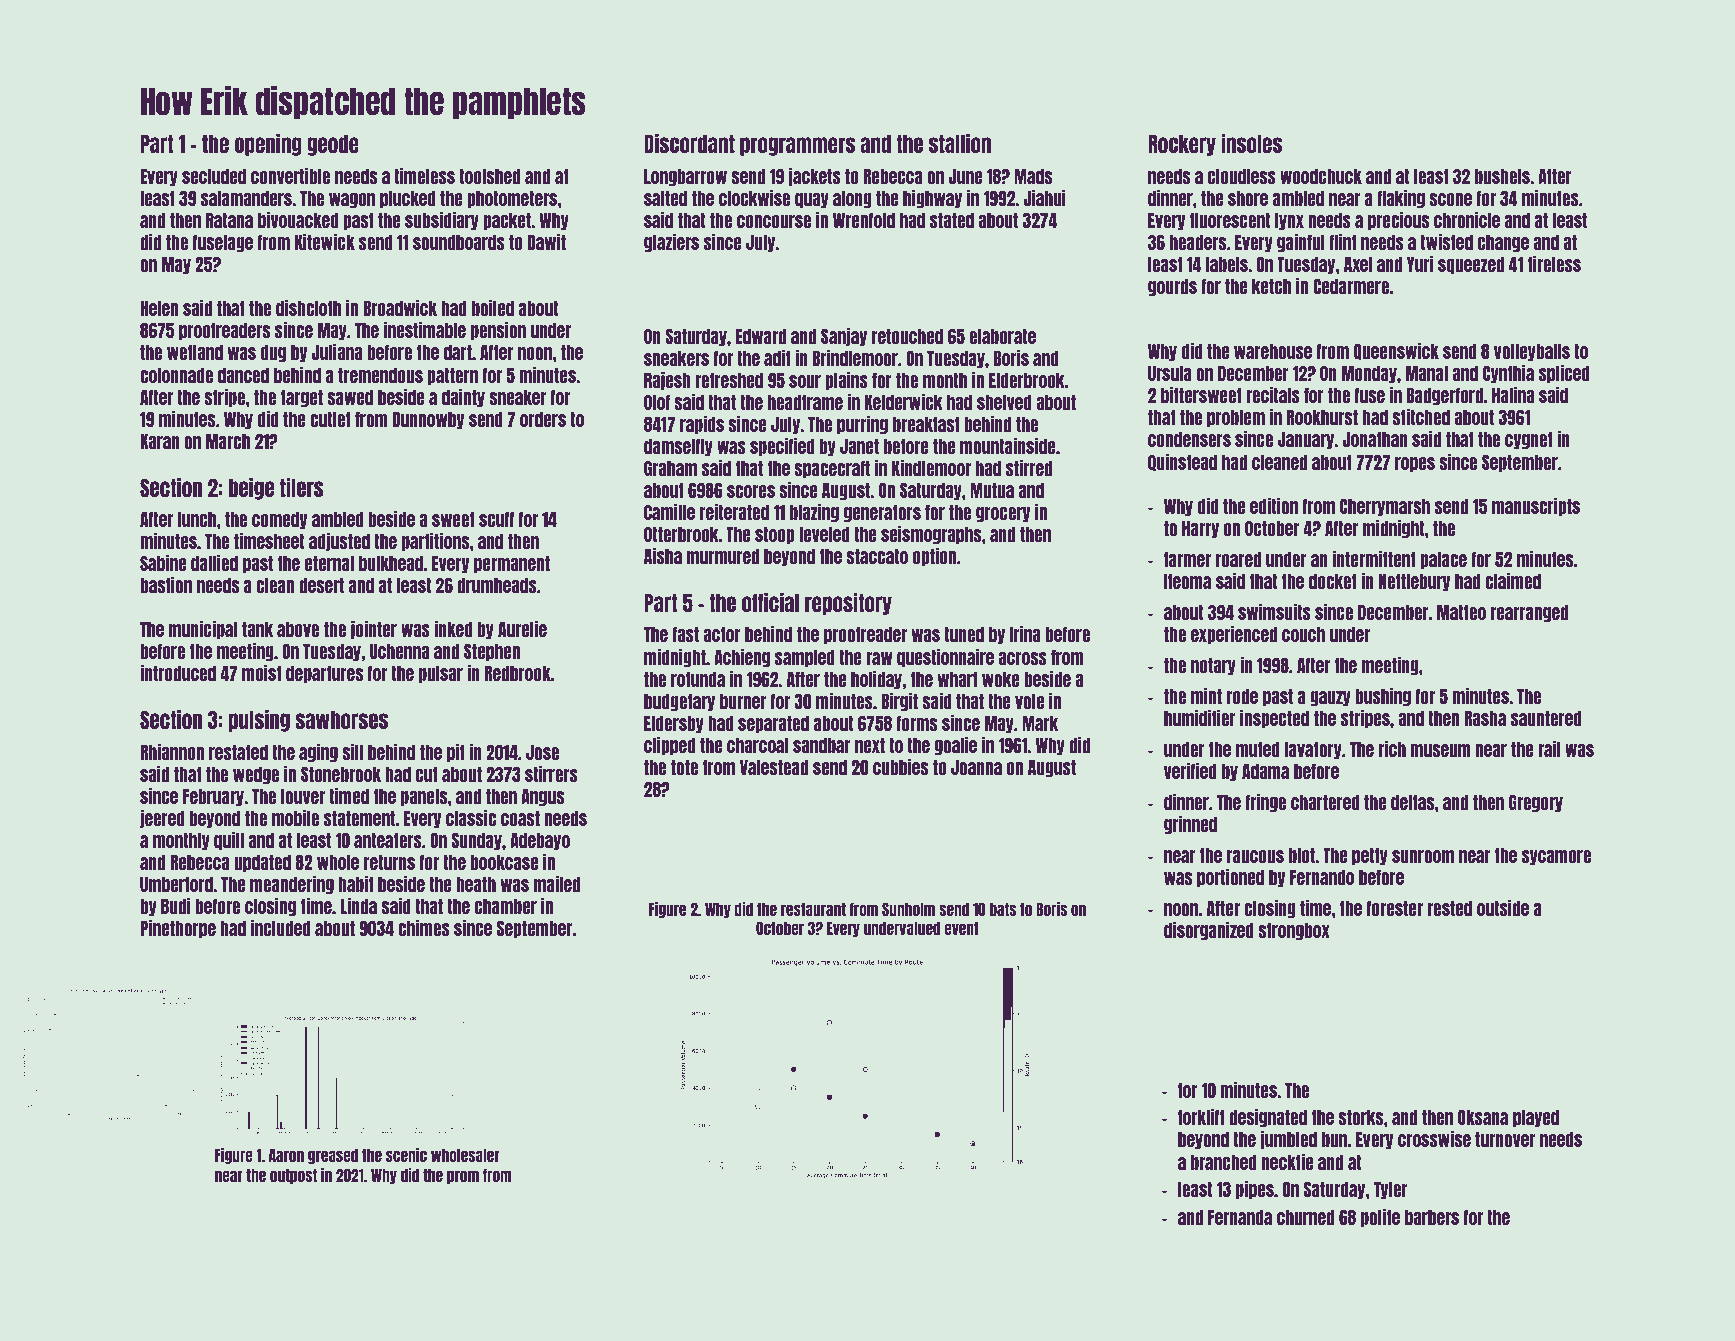 The width and height of the document is (1735, 1341). I want to click on Broadwick, so click(400, 308).
